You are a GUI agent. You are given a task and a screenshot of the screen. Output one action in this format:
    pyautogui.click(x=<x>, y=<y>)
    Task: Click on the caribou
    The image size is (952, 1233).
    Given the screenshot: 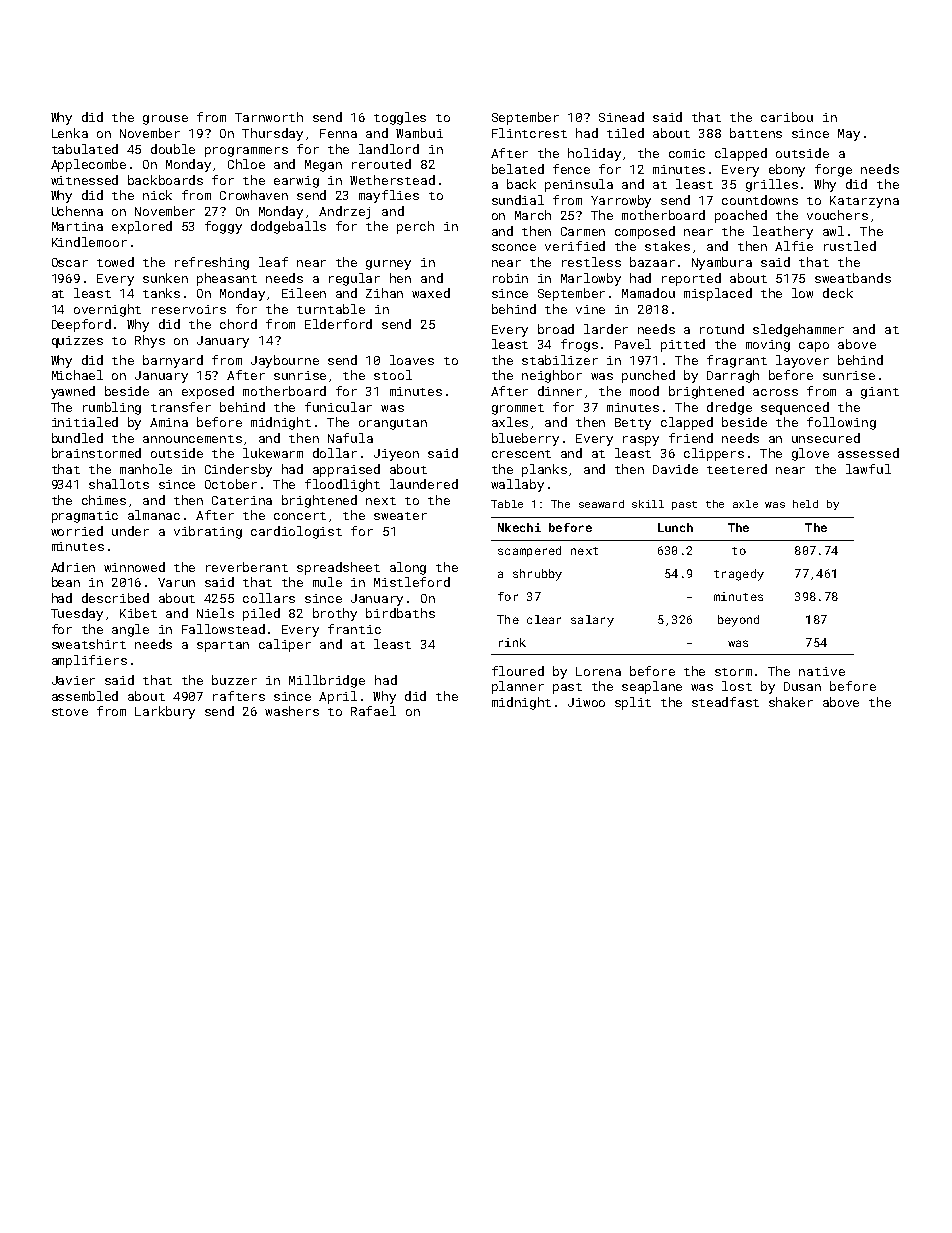 What is the action you would take?
    pyautogui.click(x=787, y=117)
